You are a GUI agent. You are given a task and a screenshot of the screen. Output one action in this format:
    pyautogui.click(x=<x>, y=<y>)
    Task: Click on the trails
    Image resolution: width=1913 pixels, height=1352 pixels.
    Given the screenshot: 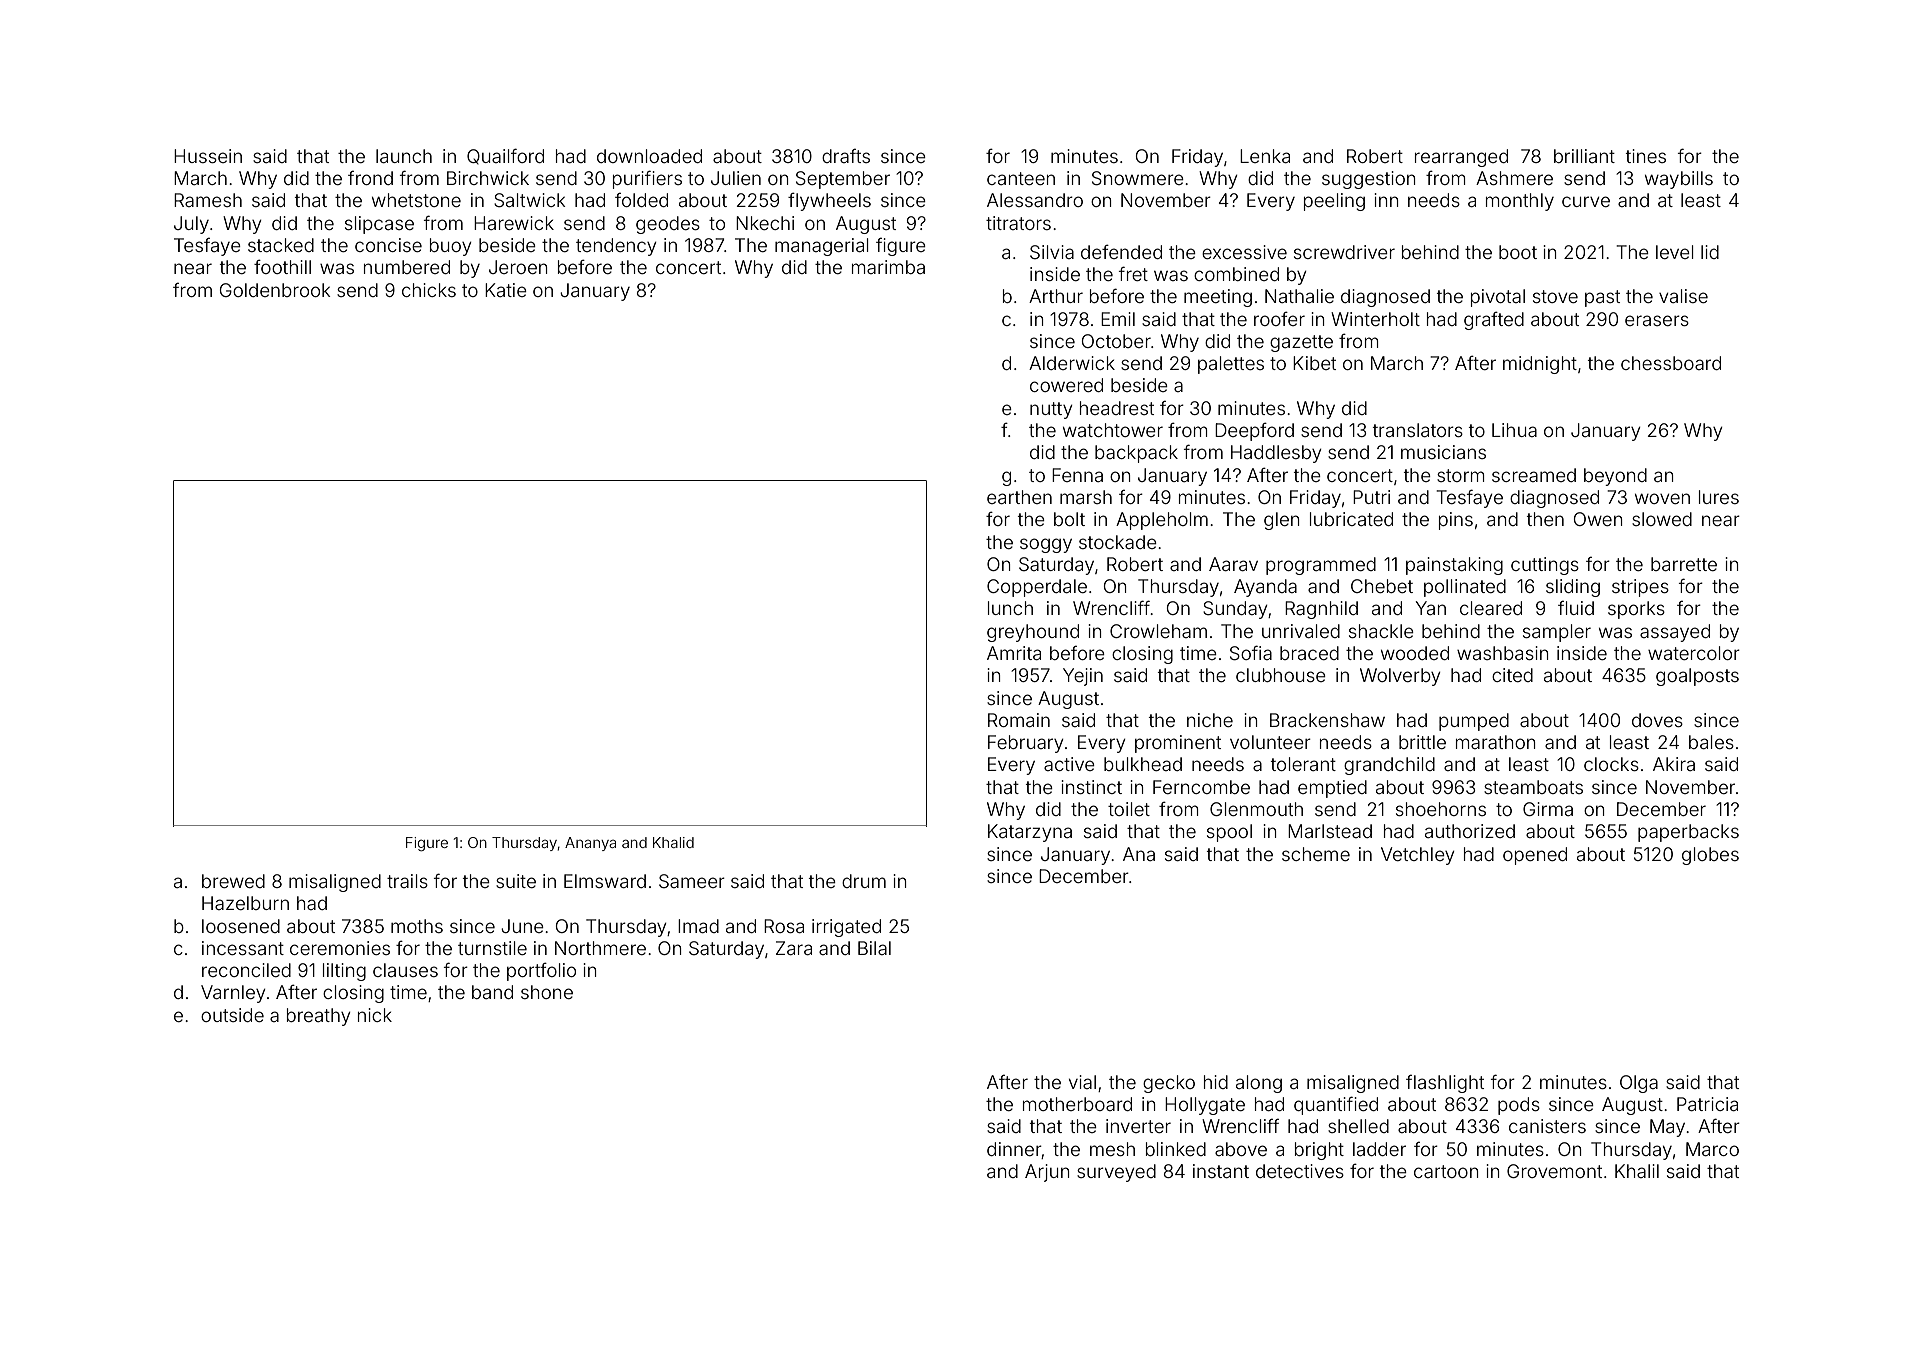 What is the action you would take?
    pyautogui.click(x=407, y=881)
